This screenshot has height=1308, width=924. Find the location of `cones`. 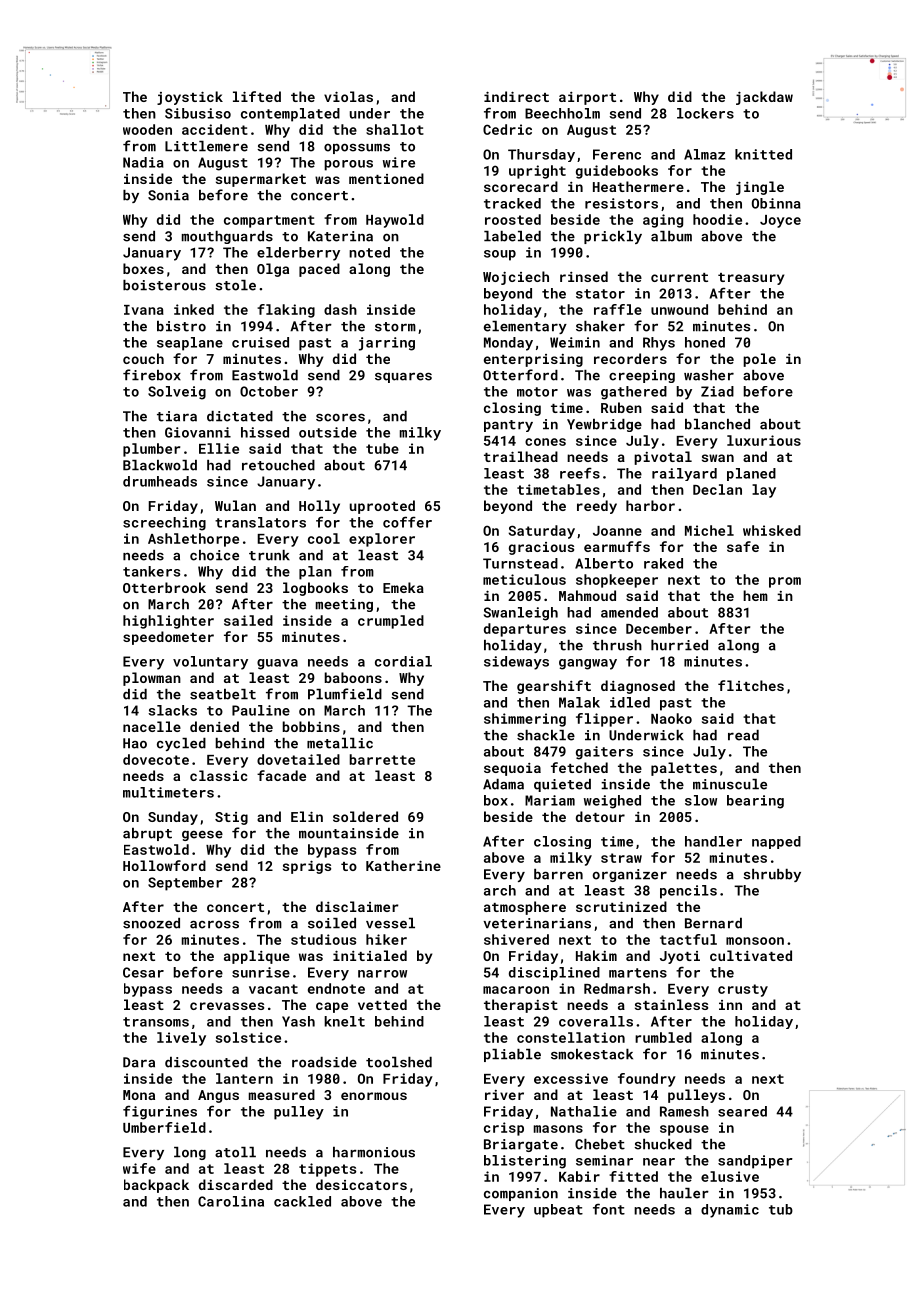

cones is located at coordinates (545, 442).
